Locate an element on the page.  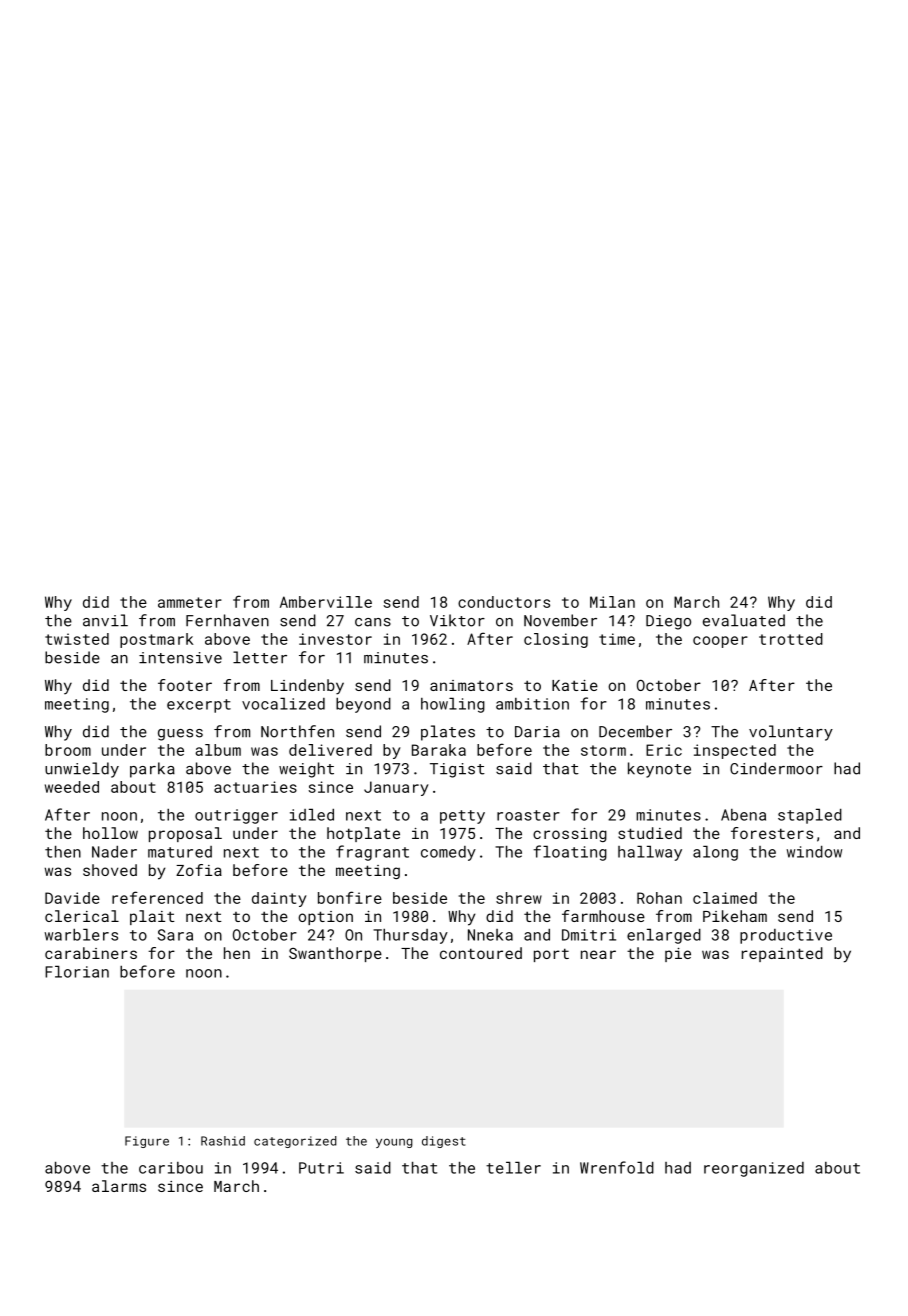
productive is located at coordinates (786, 936).
